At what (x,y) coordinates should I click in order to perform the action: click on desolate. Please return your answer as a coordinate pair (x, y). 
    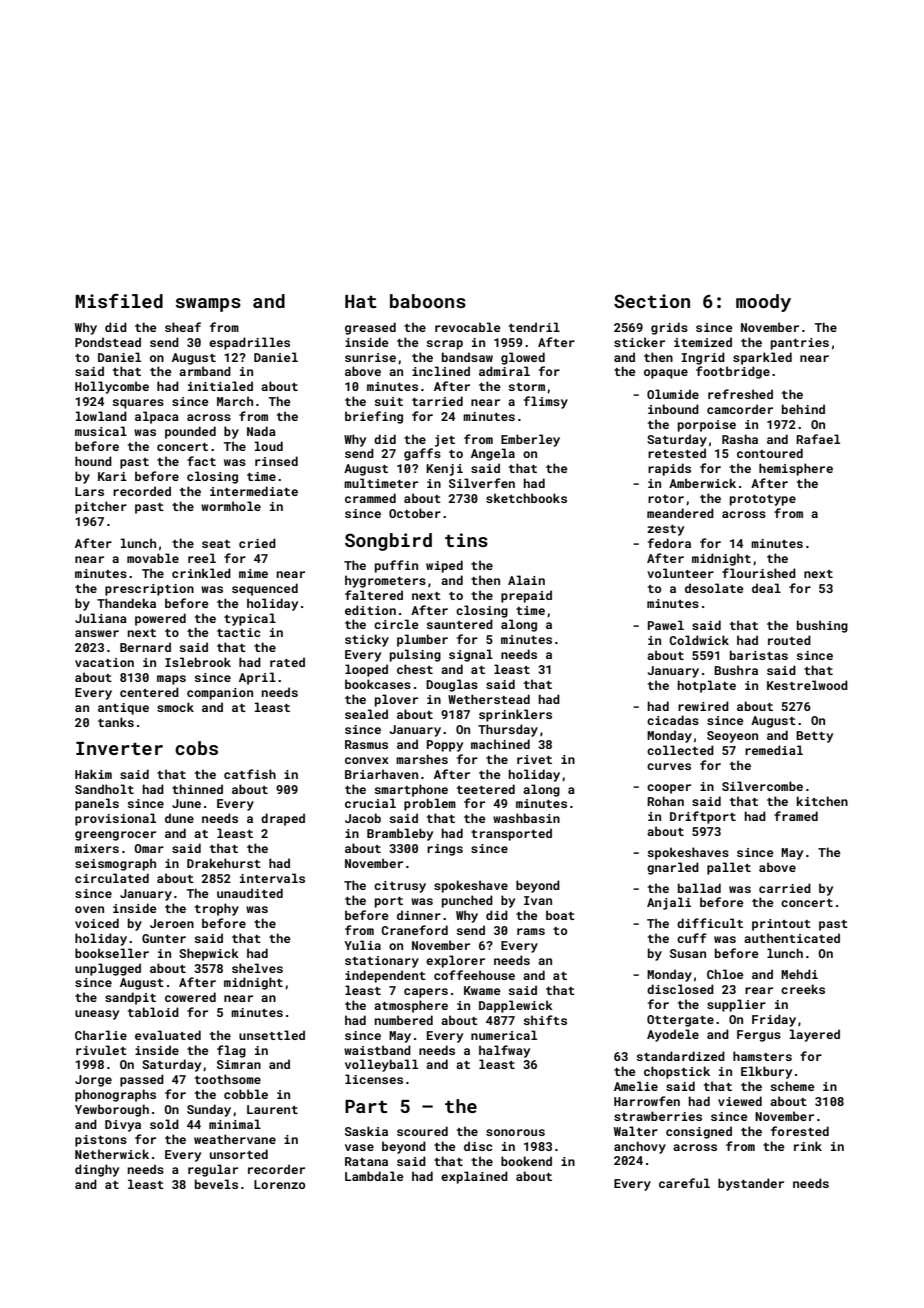
    Looking at the image, I should click on (714, 588).
